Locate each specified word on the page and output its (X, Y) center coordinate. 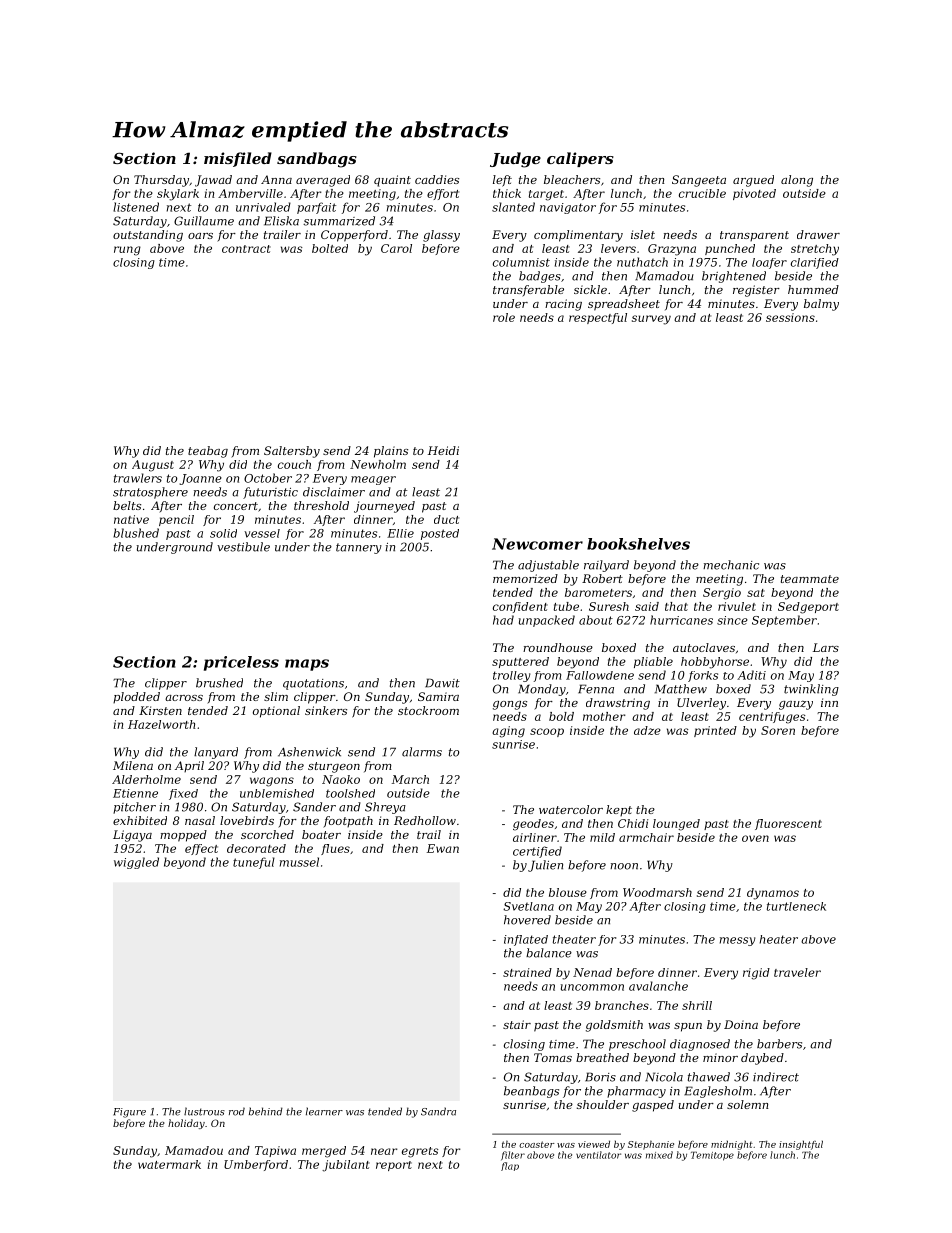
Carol (396, 248)
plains (391, 452)
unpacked (547, 621)
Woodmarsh (657, 892)
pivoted (754, 194)
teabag (208, 452)
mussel (299, 862)
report (394, 1166)
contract (246, 249)
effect (201, 849)
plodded (136, 697)
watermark (169, 1164)
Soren (778, 730)
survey (651, 320)
